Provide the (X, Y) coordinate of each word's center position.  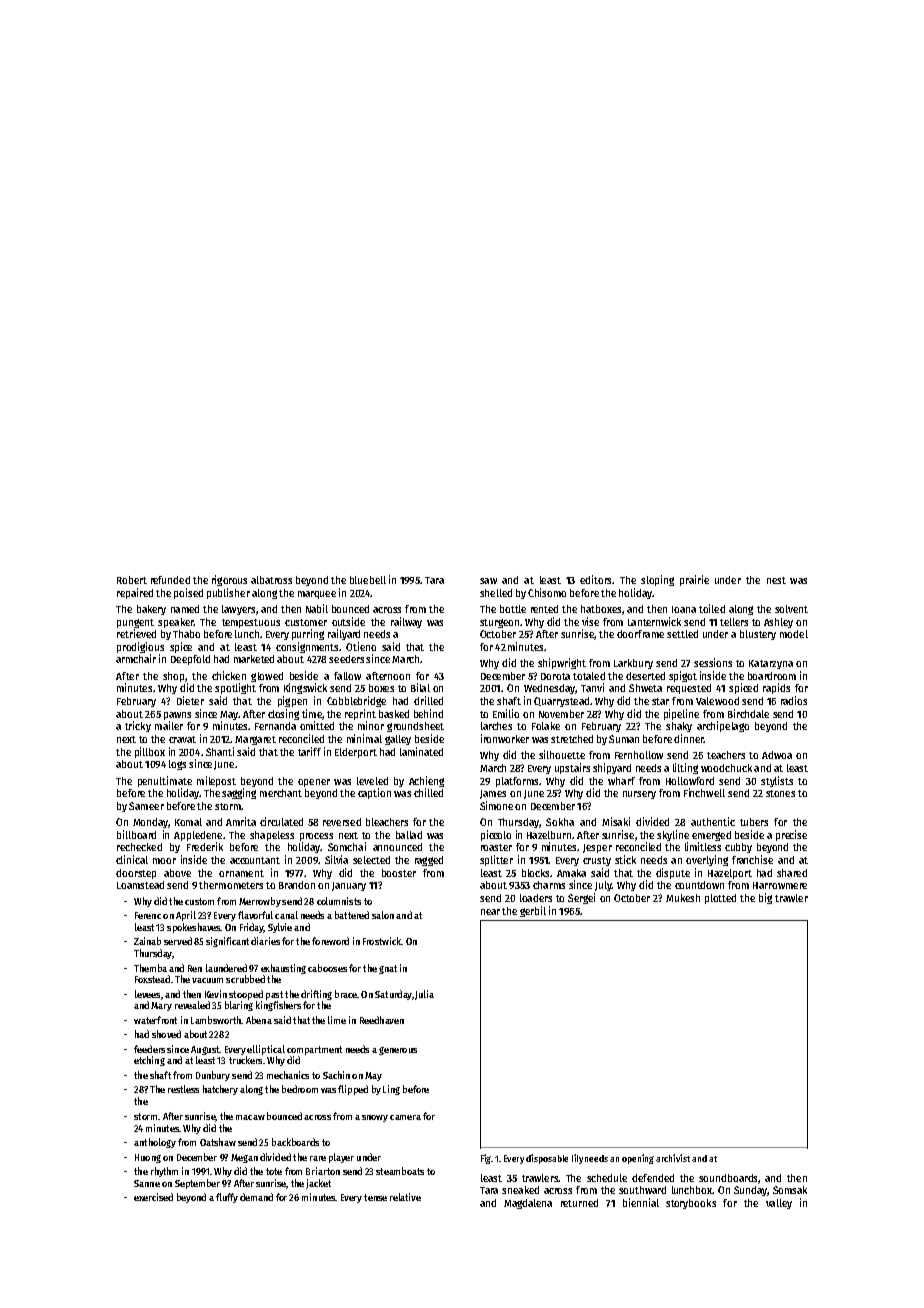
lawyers (238, 610)
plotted (720, 899)
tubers (754, 822)
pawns (177, 716)
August (205, 1050)
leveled (372, 781)
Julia (424, 995)
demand (256, 1197)
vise (590, 621)
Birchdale (748, 713)
